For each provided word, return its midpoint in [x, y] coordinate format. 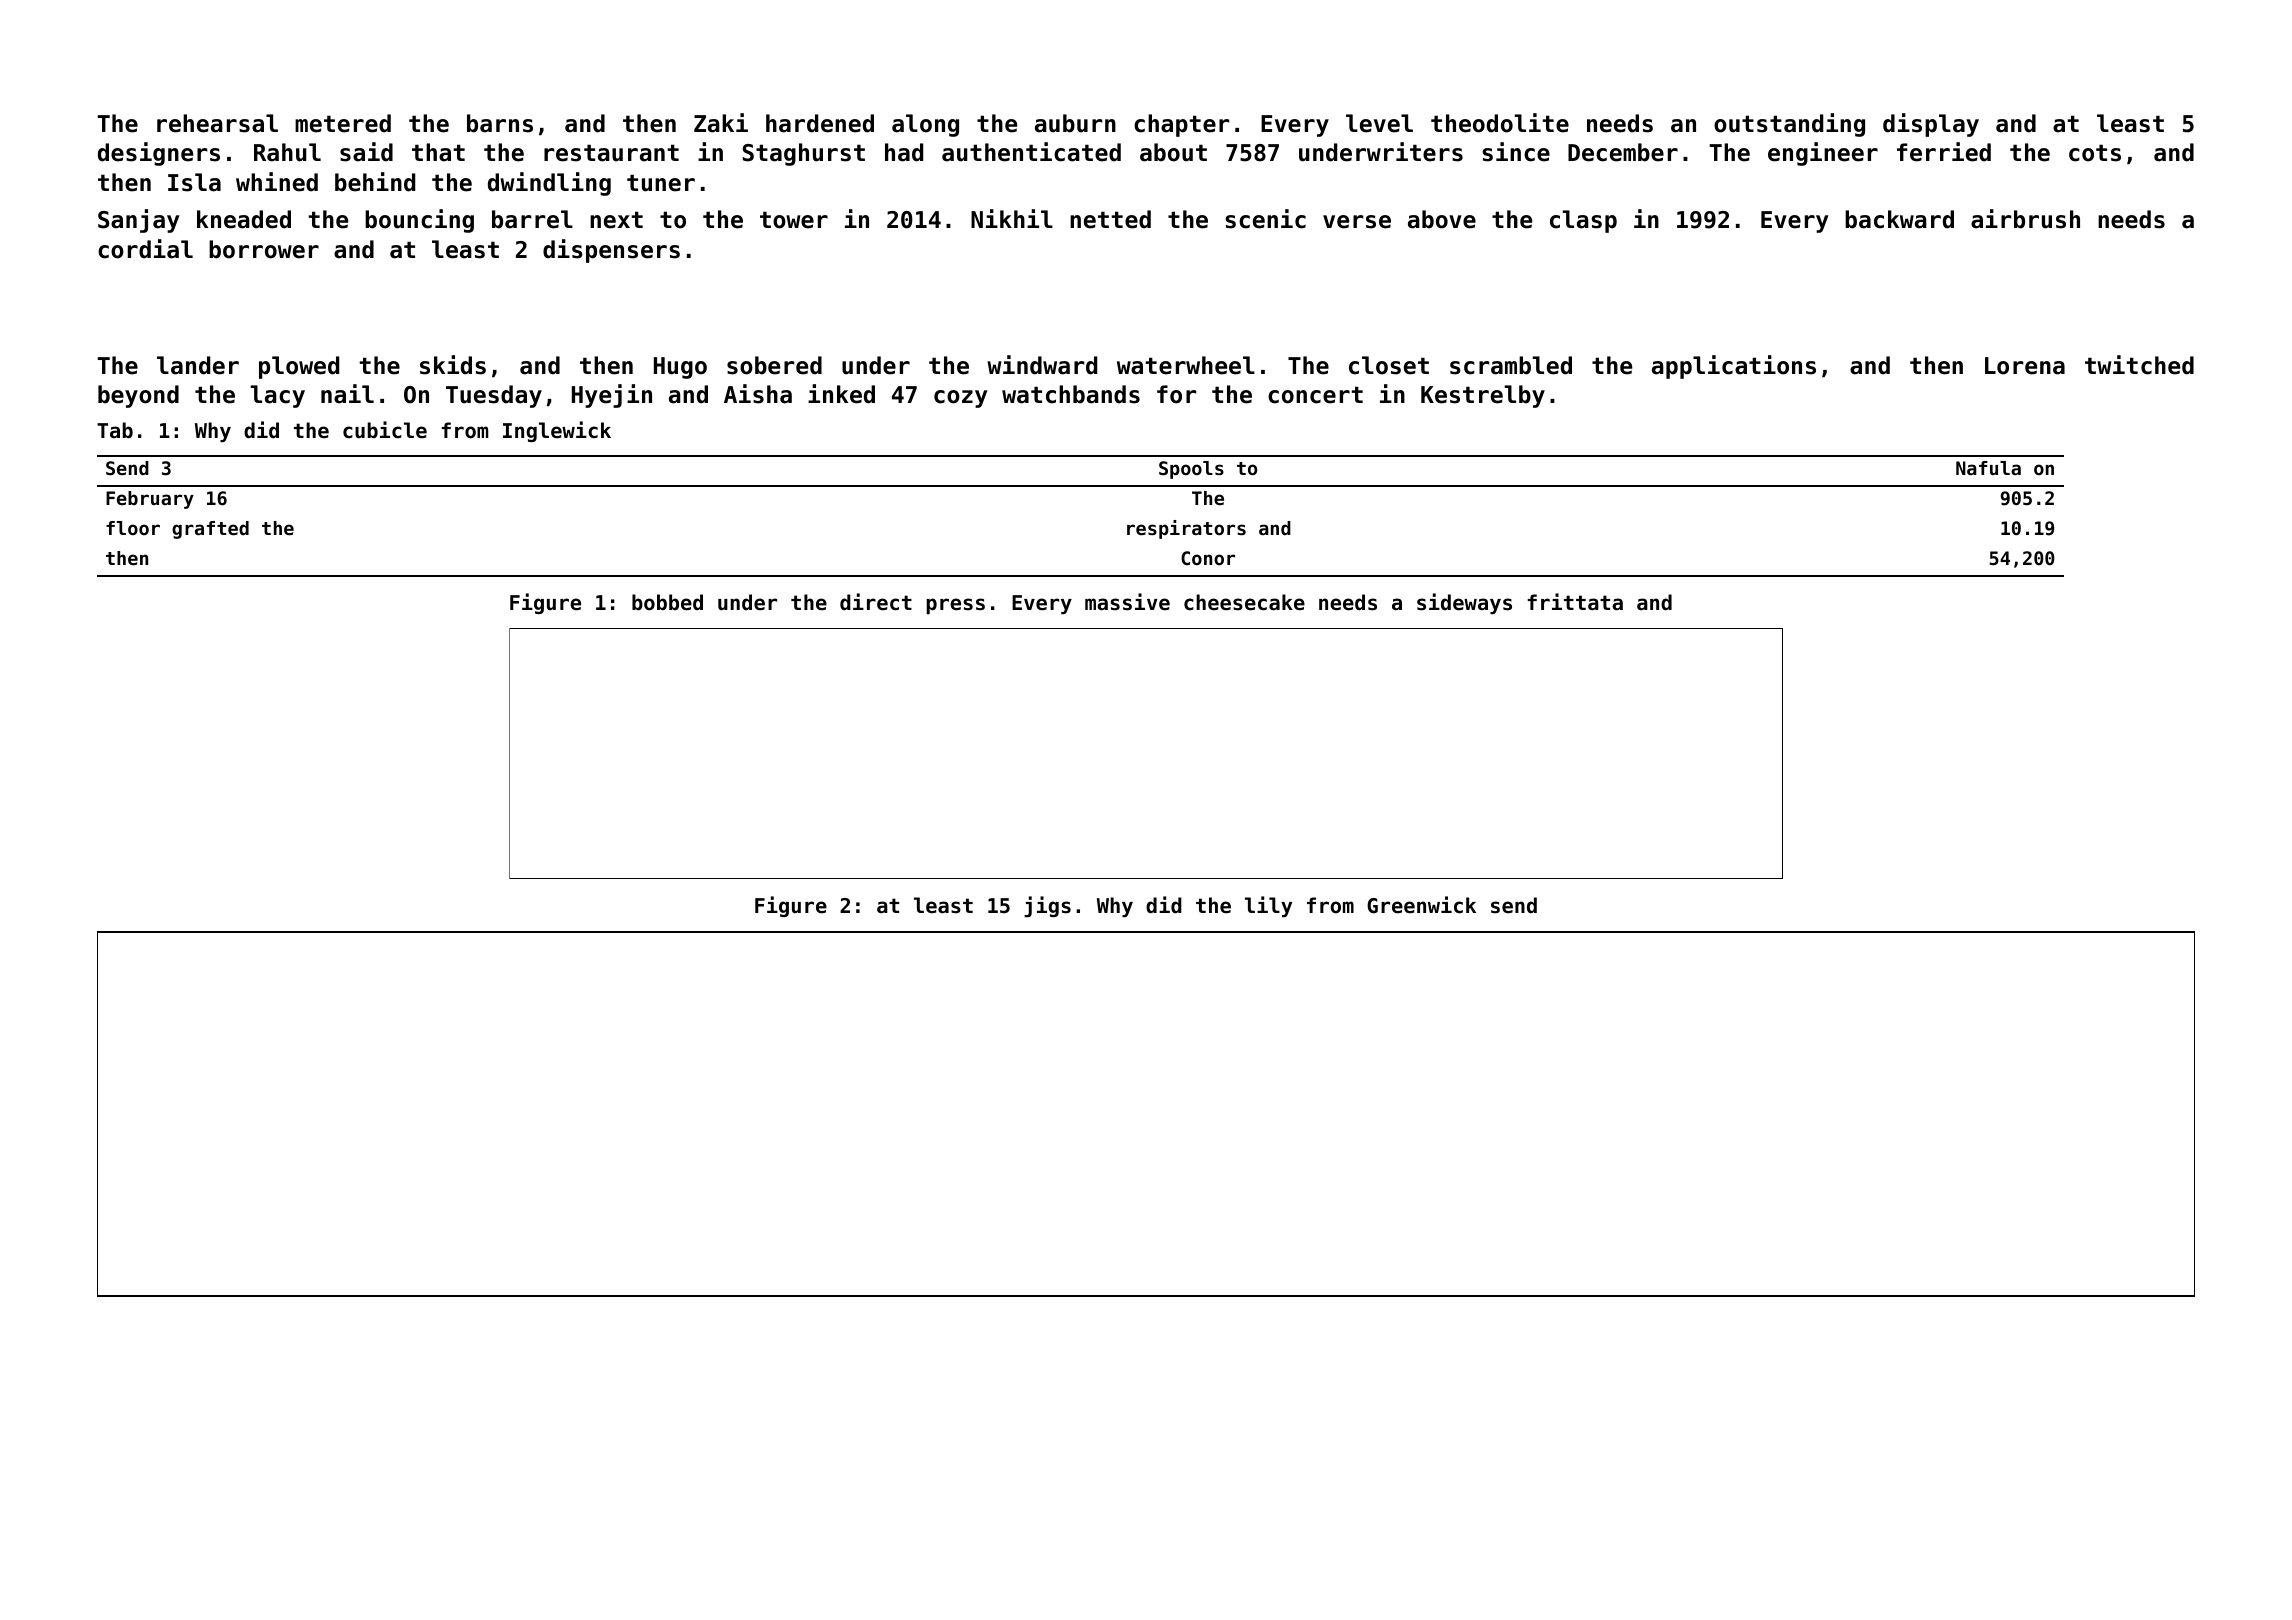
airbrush [2025, 219]
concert [1315, 395]
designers [159, 154]
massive [1127, 602]
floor [133, 528]
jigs [1047, 906]
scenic [1265, 219]
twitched [2139, 365]
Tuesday [494, 396]
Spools [1191, 470]
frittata [1575, 601]
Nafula [1988, 468]
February [150, 500]
